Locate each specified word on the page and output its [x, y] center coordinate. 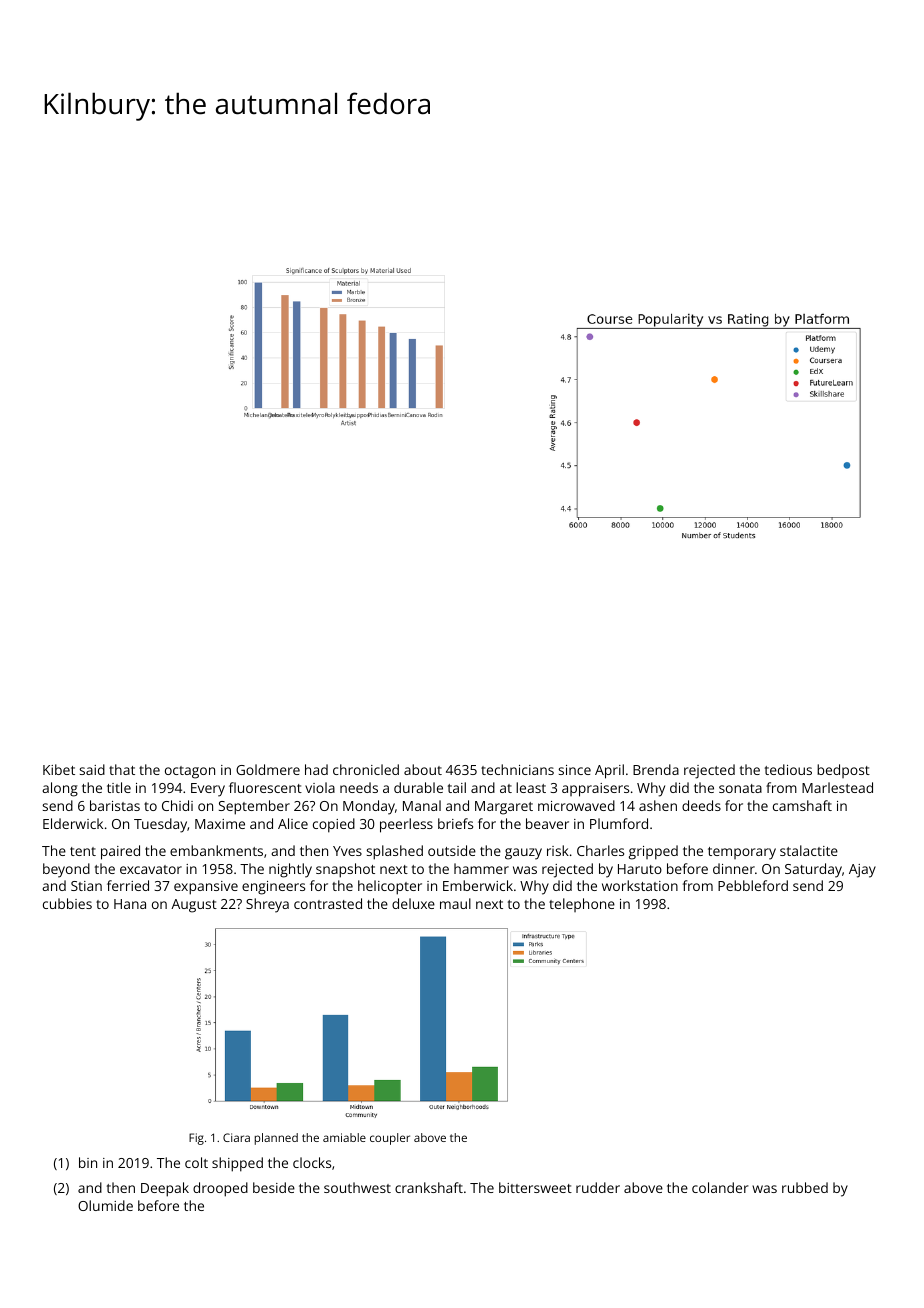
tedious [788, 769]
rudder [598, 1187]
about [423, 769]
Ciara [236, 1137]
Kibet [59, 769]
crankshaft [429, 1187]
